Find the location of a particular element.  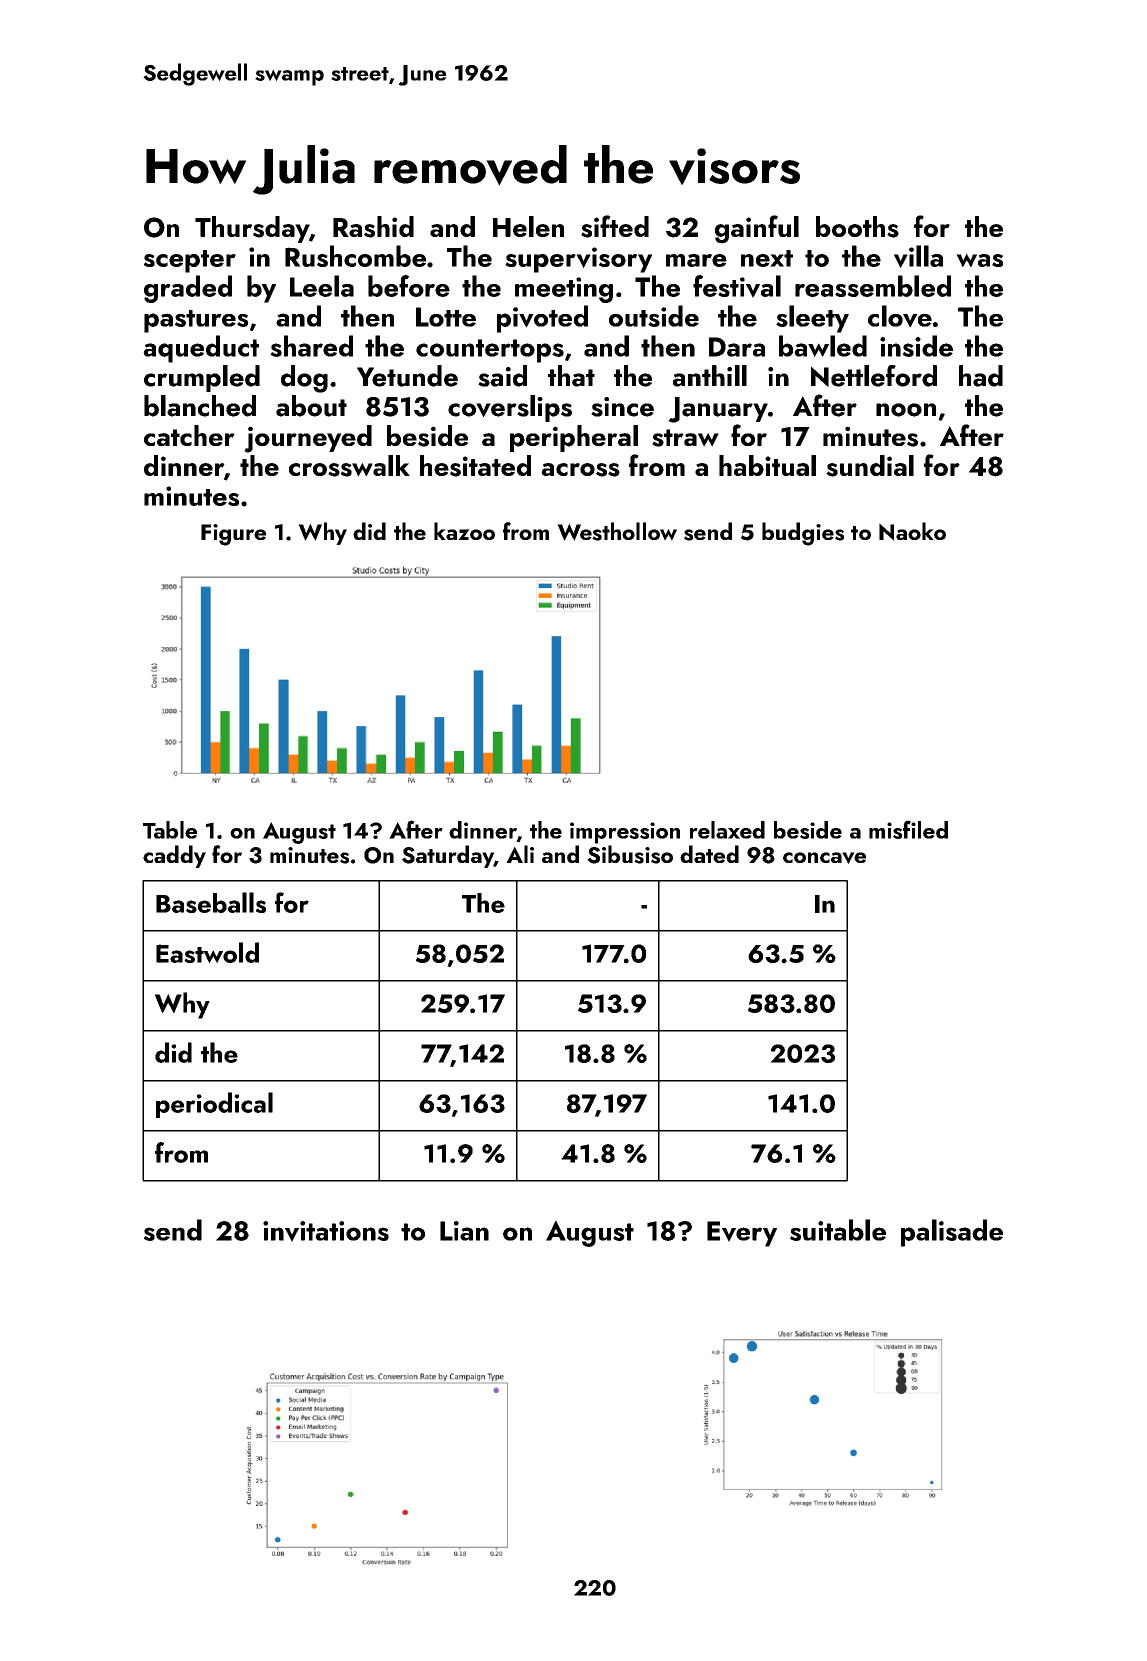

relaxed is located at coordinates (727, 830).
